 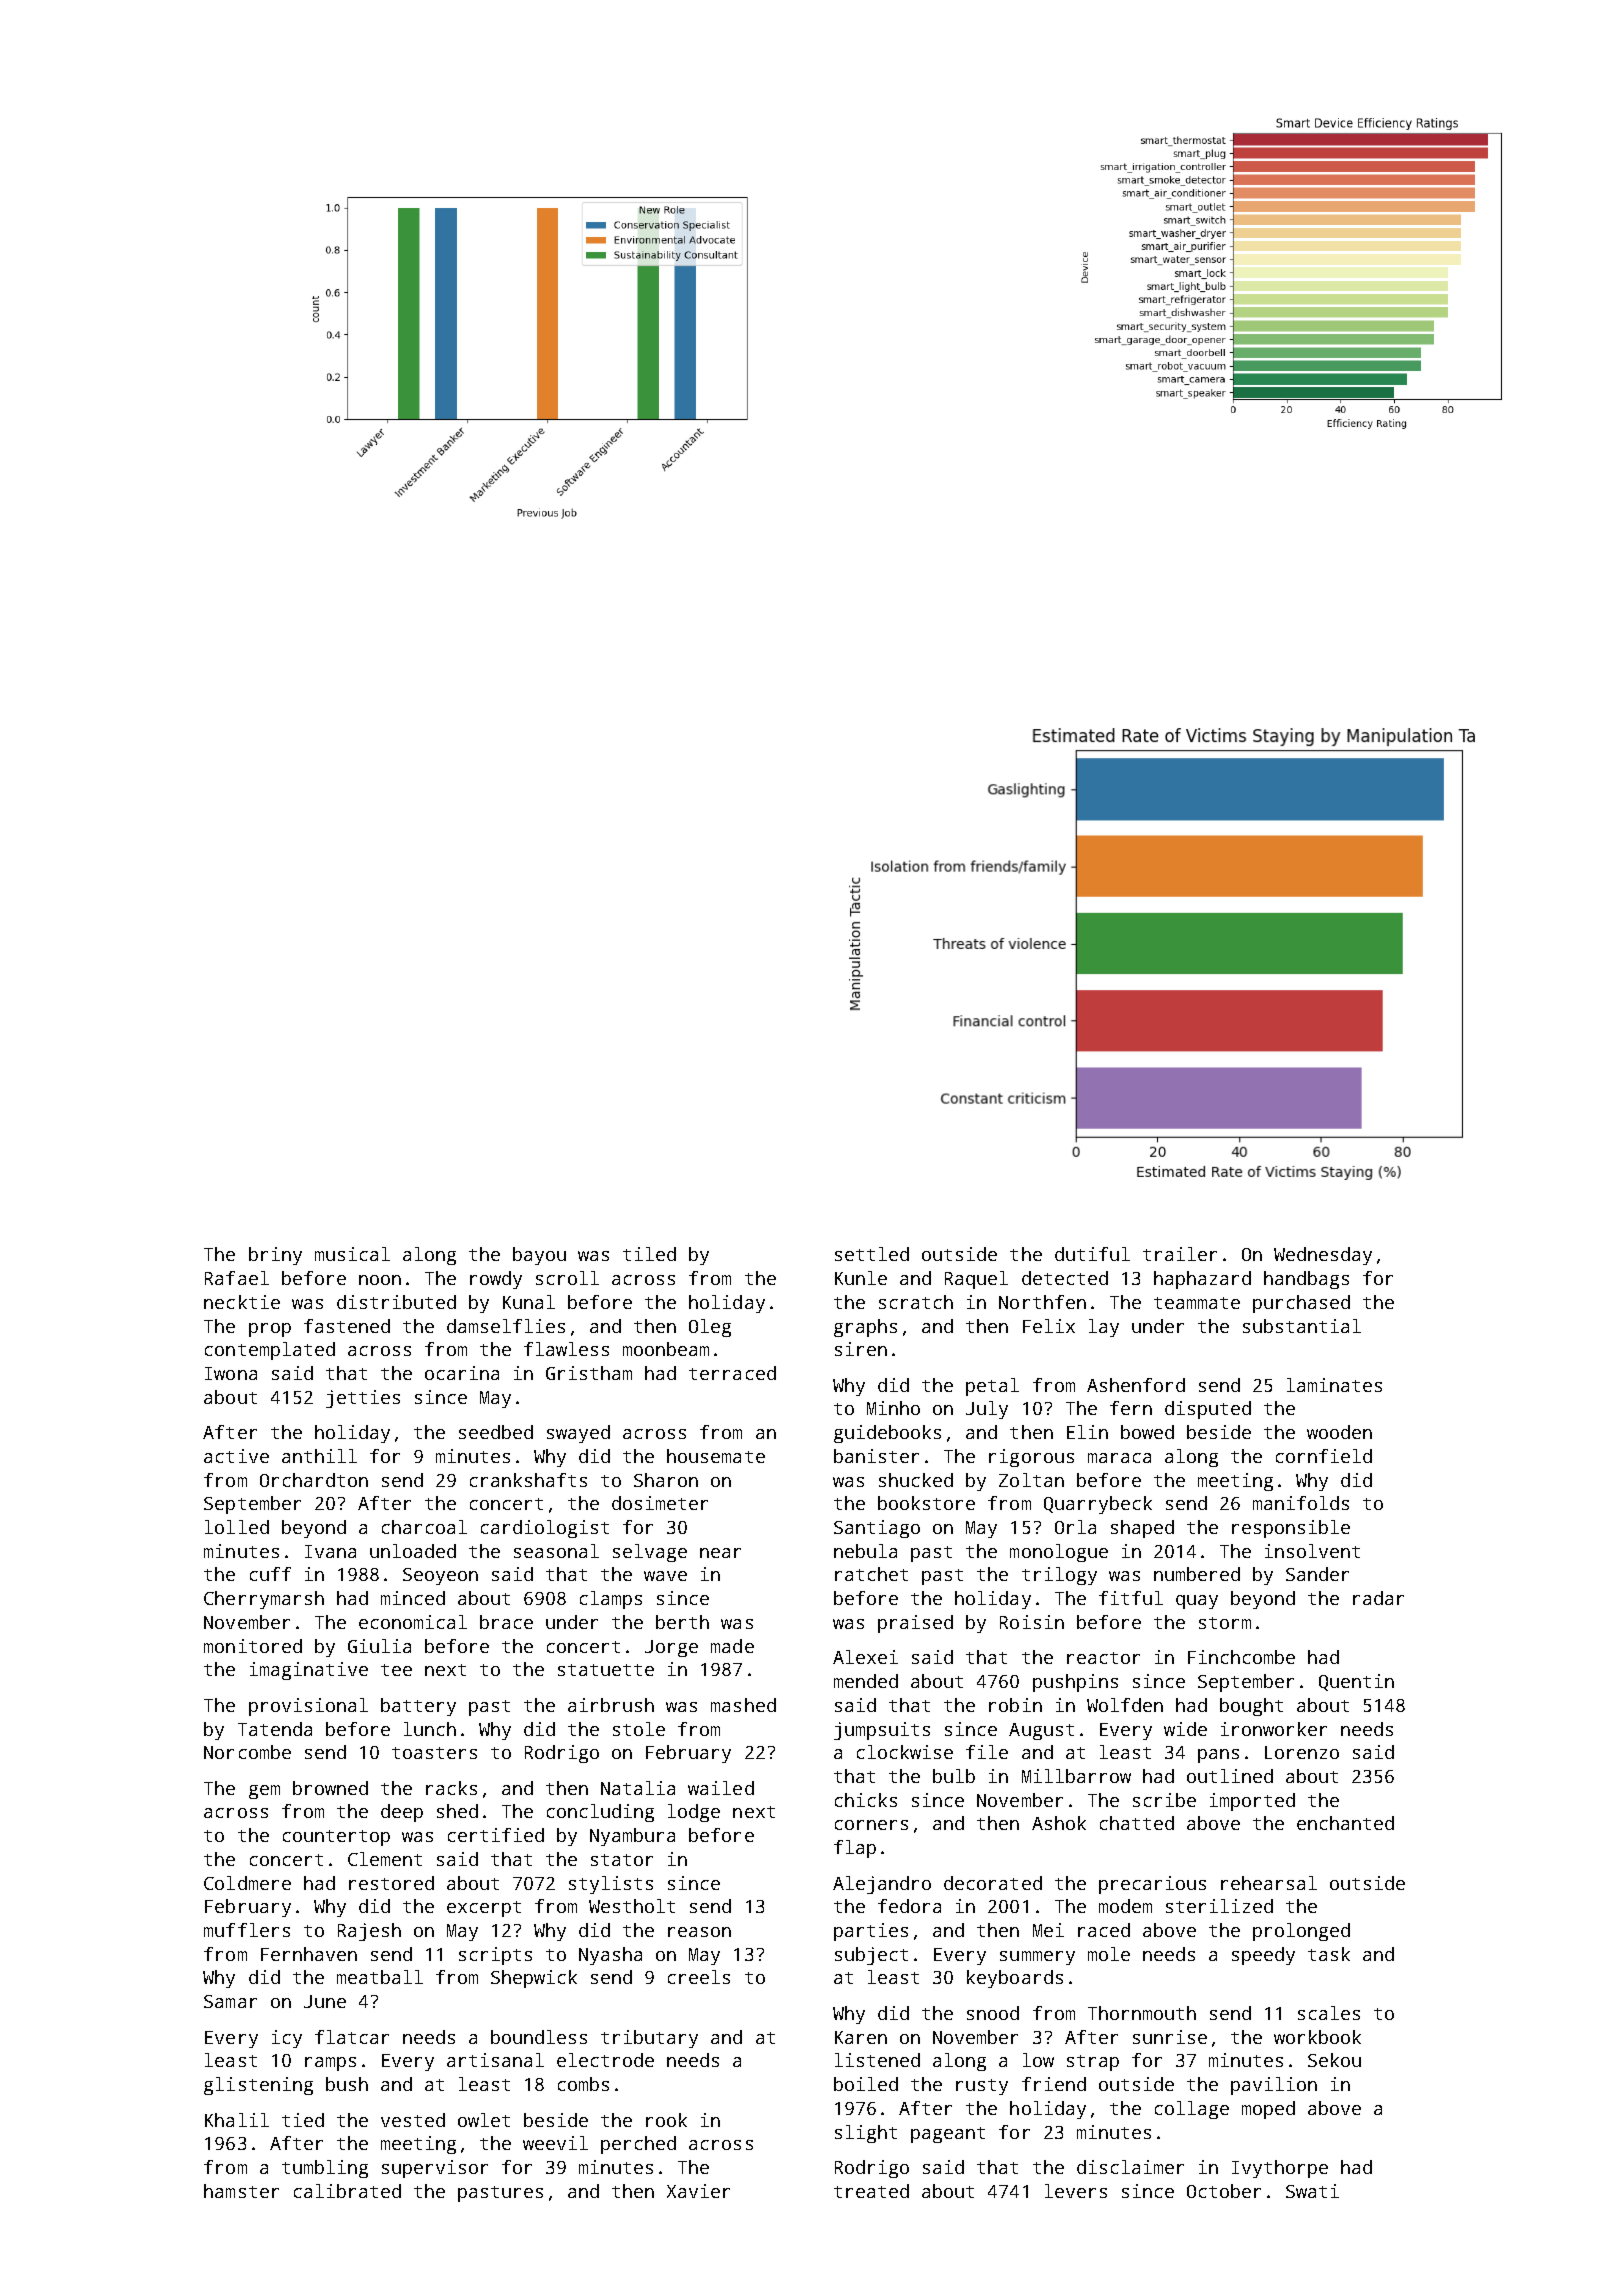 What do you see at coordinates (369, 1932) in the screenshot?
I see `Rajesh` at bounding box center [369, 1932].
